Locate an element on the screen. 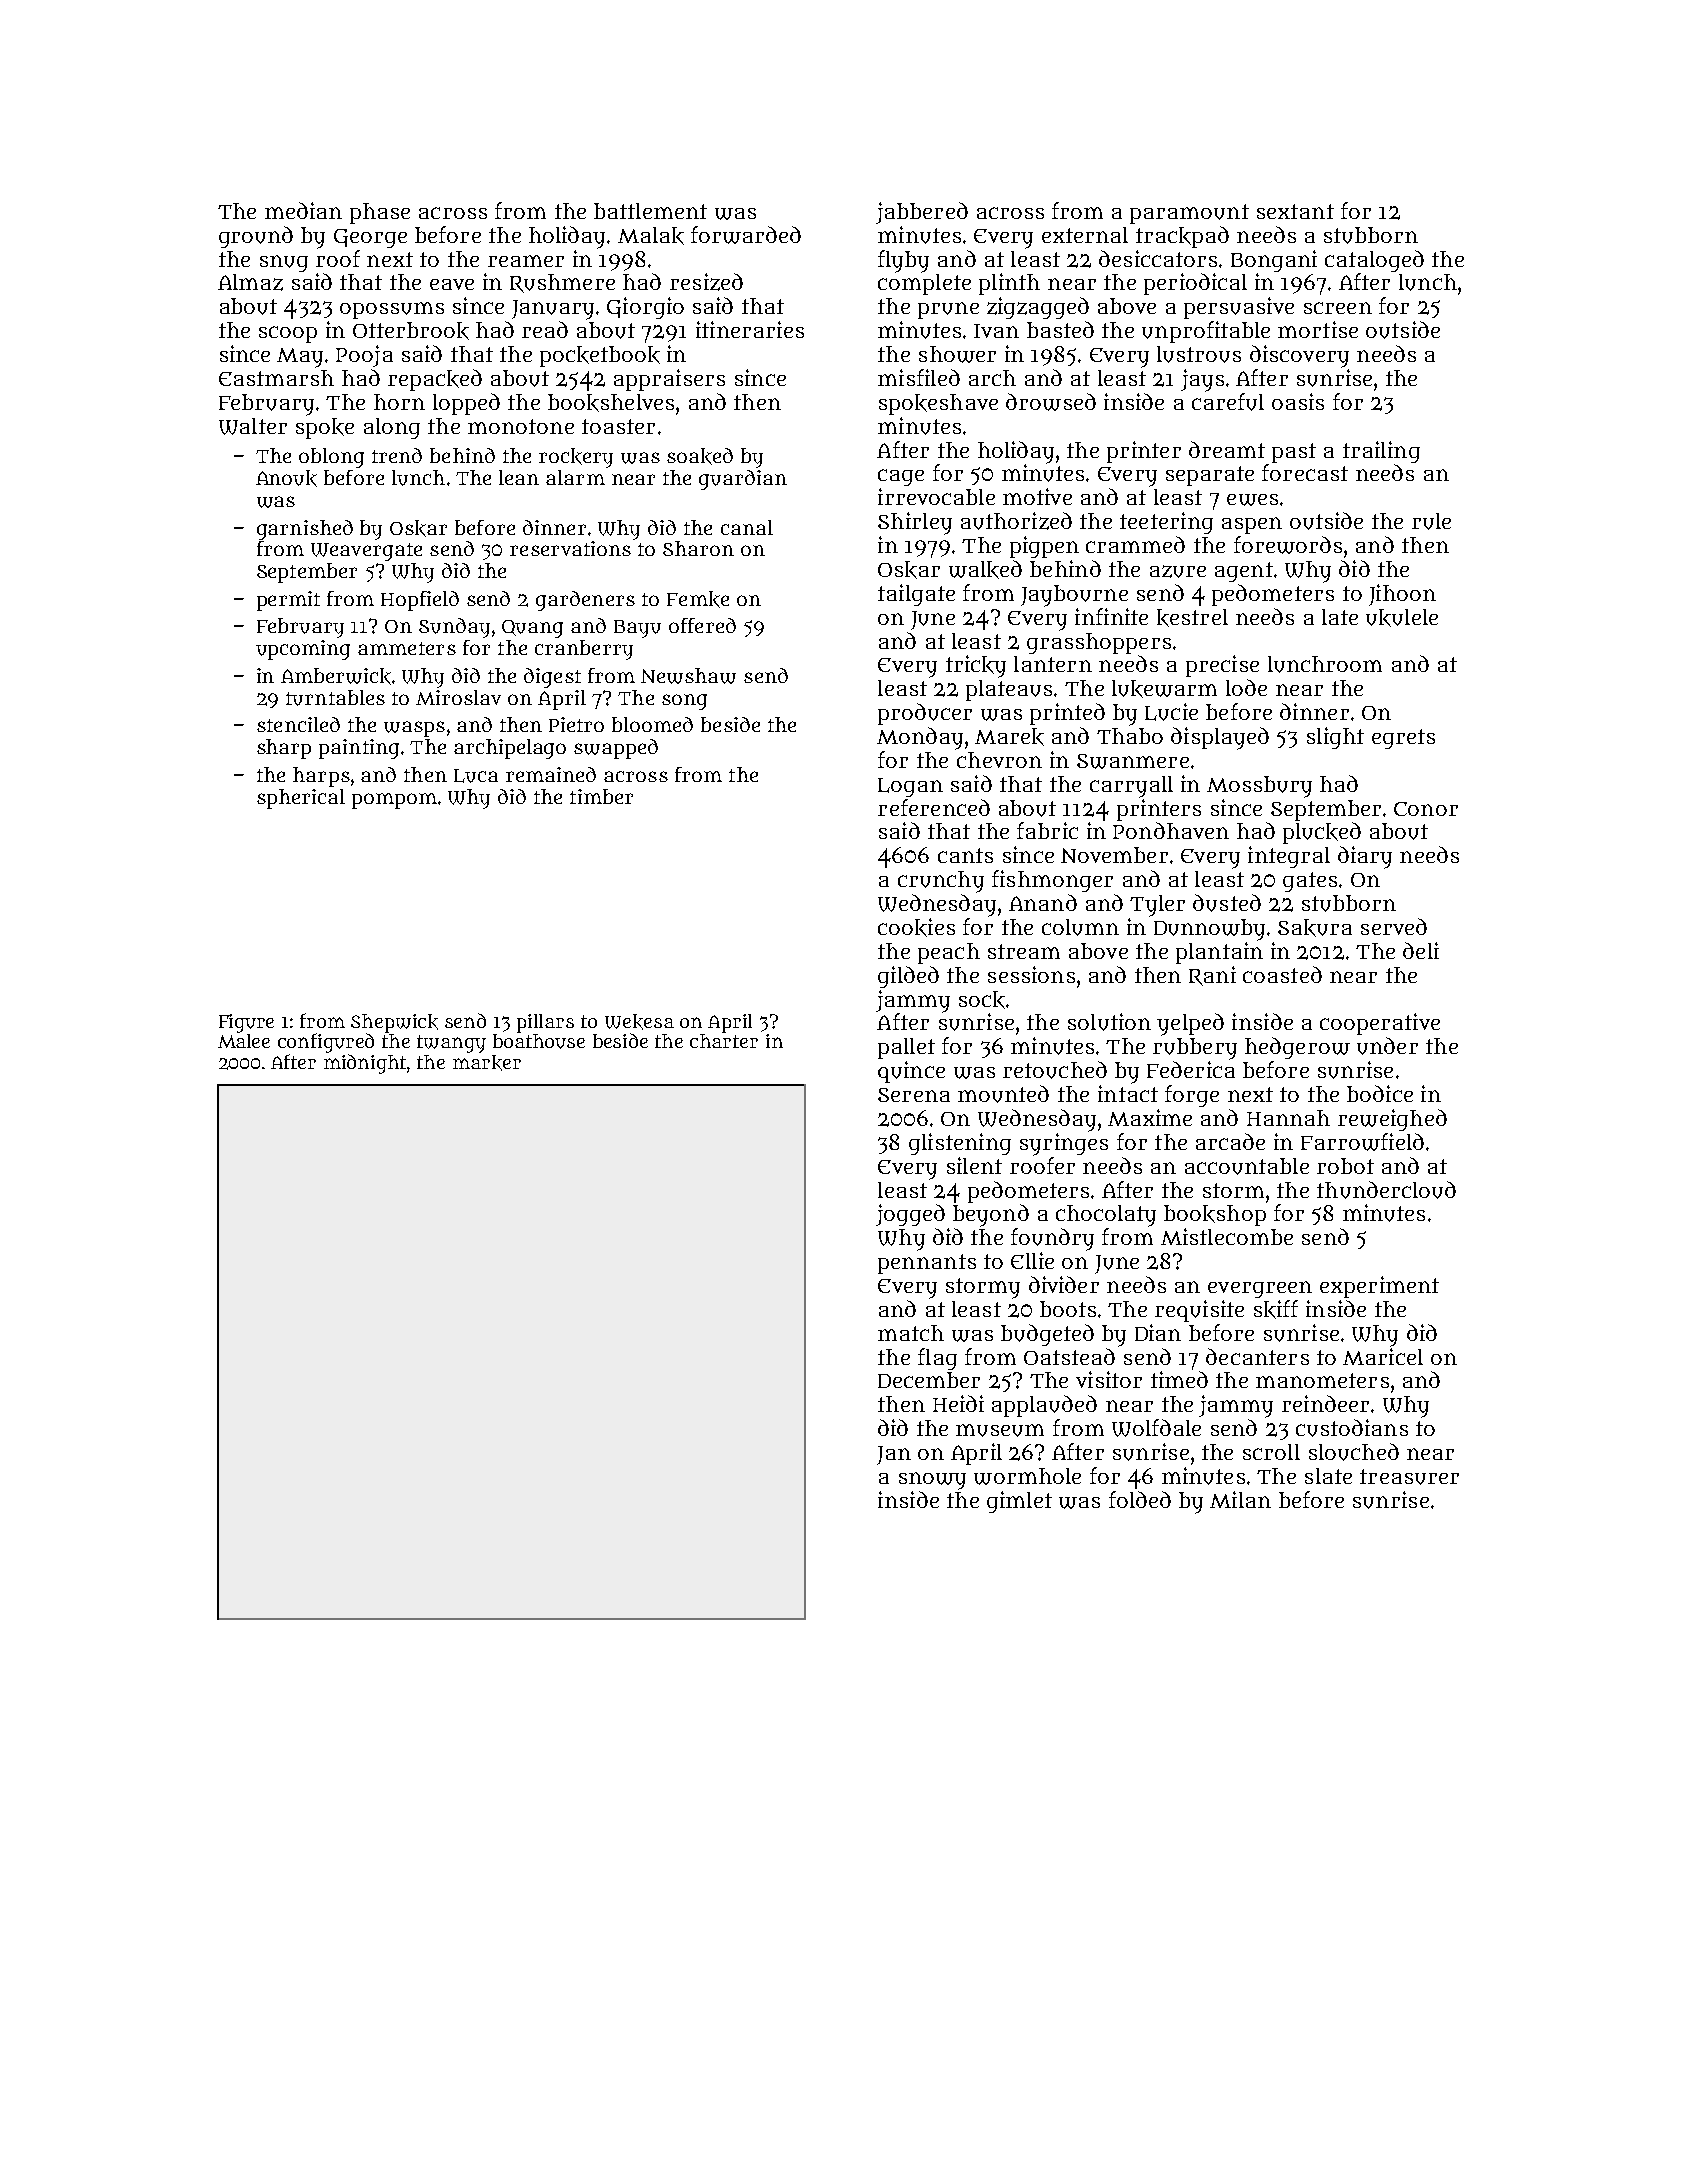 This screenshot has height=2178, width=1683. repacked is located at coordinates (435, 380).
